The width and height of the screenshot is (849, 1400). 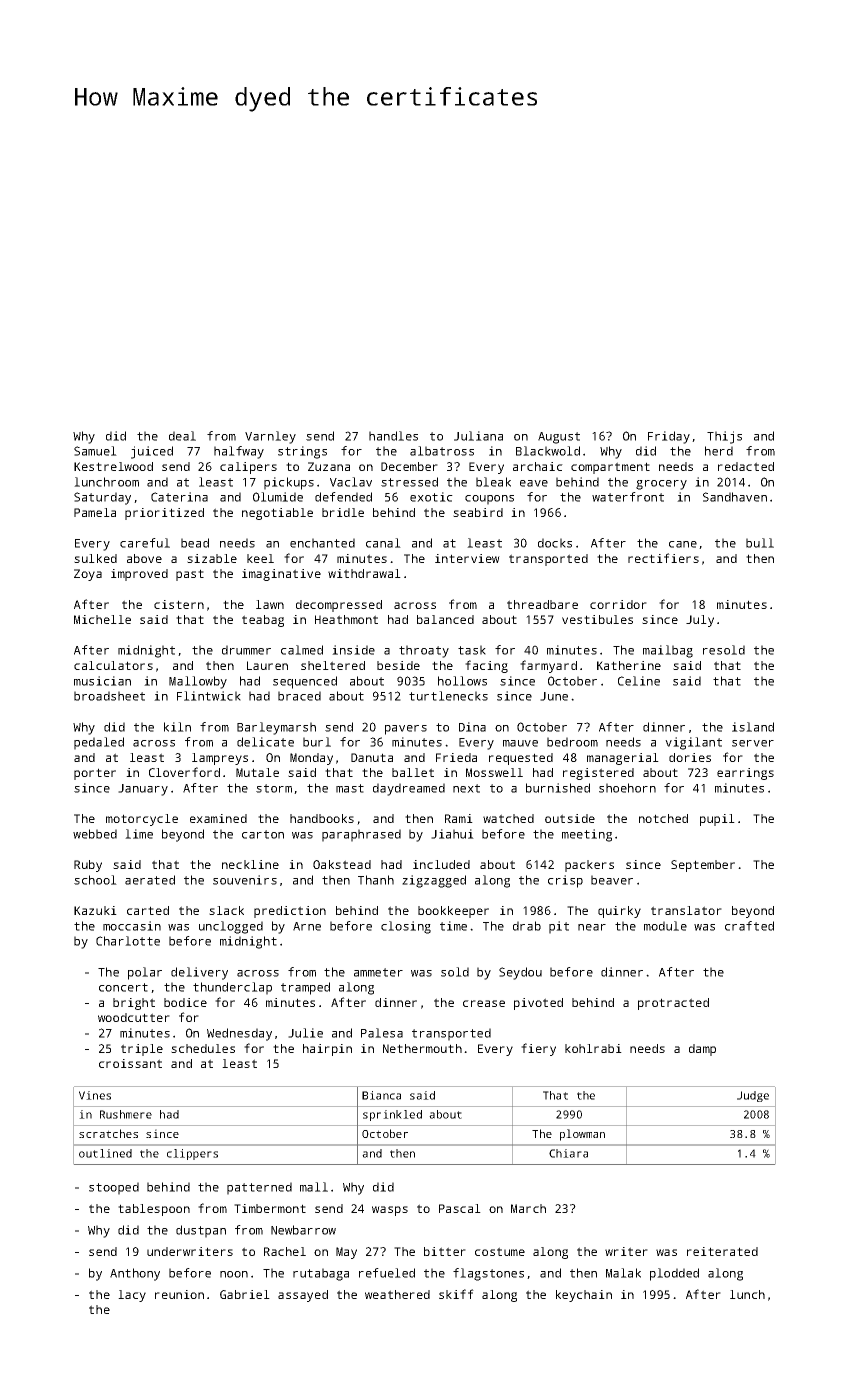 What do you see at coordinates (192, 1154) in the screenshot?
I see `clippers` at bounding box center [192, 1154].
